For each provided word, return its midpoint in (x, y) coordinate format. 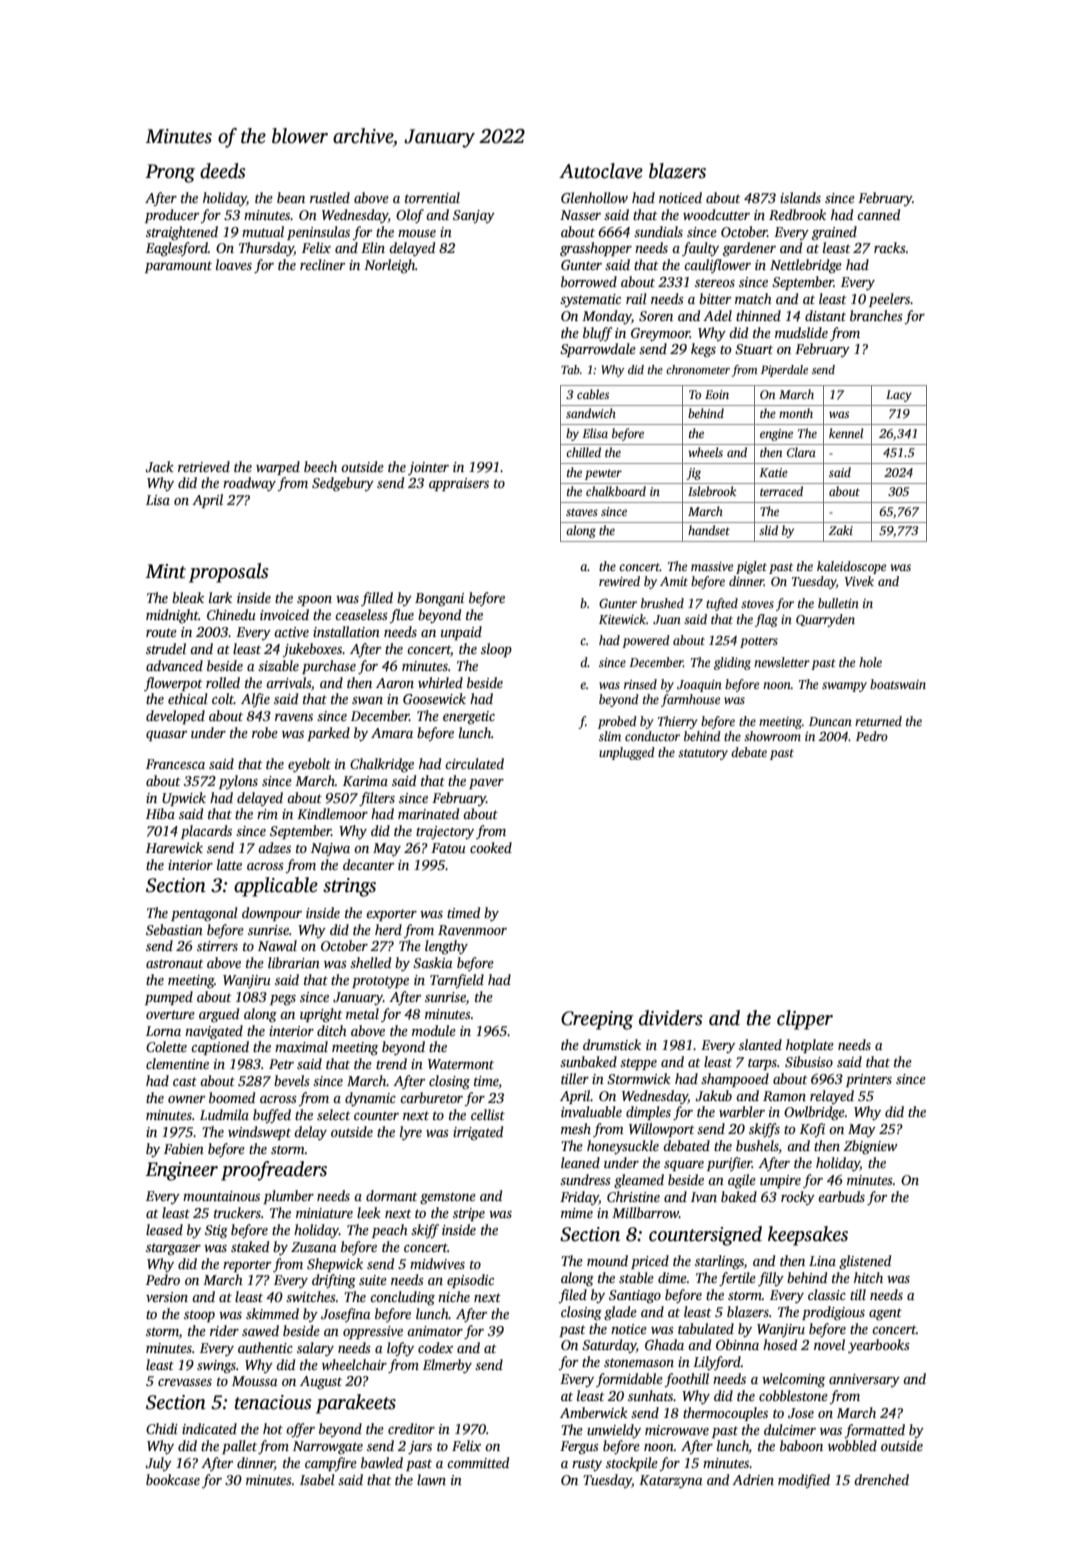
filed (573, 1296)
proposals (229, 573)
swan (367, 700)
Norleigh (389, 266)
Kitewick (622, 619)
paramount (178, 267)
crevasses (185, 1382)
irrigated (478, 1133)
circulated (474, 763)
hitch (868, 1277)
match (753, 298)
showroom (772, 736)
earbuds (841, 1196)
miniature (324, 1213)
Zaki (841, 530)
